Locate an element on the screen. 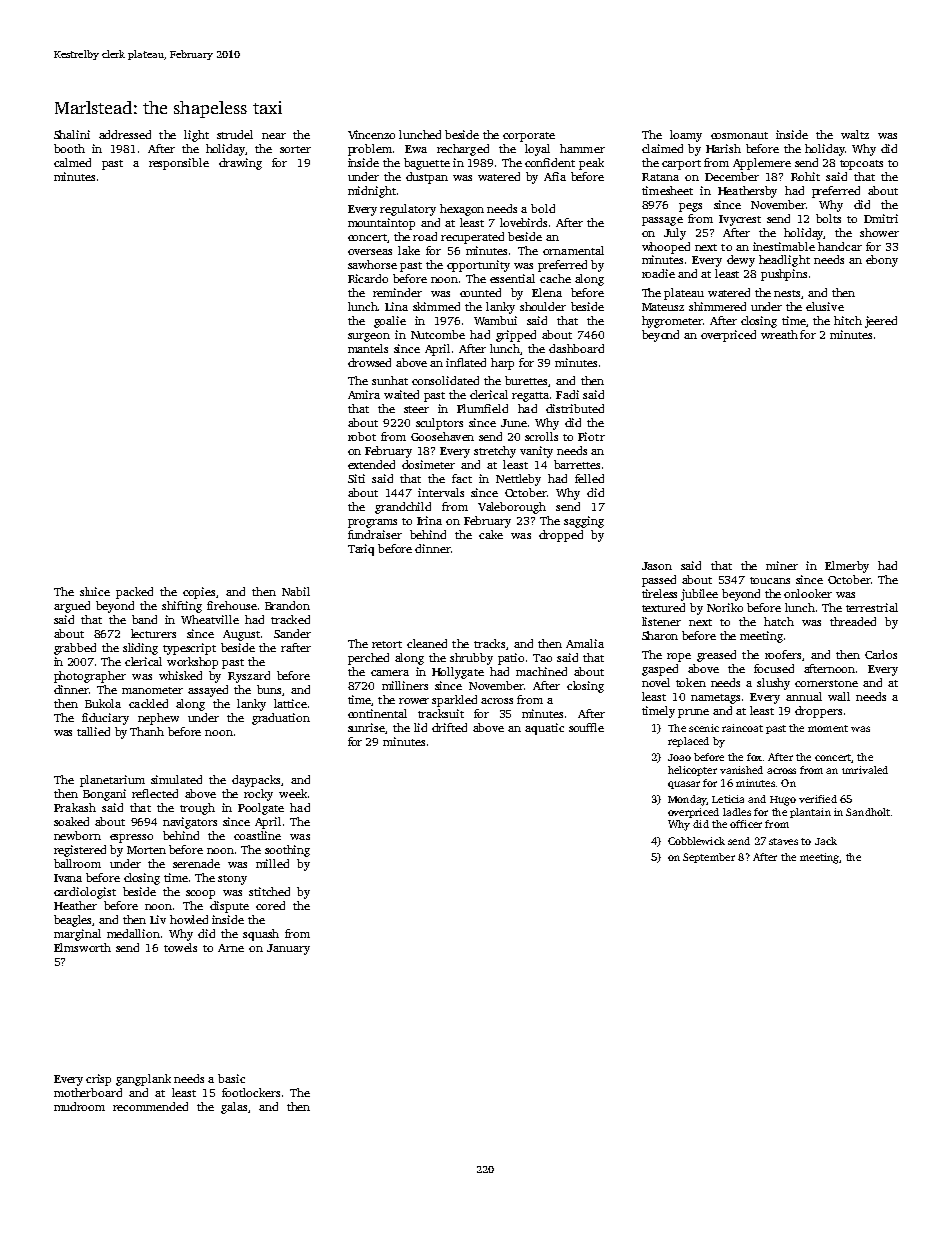 Image resolution: width=952 pixels, height=1233 pixels. galas is located at coordinates (234, 1108).
